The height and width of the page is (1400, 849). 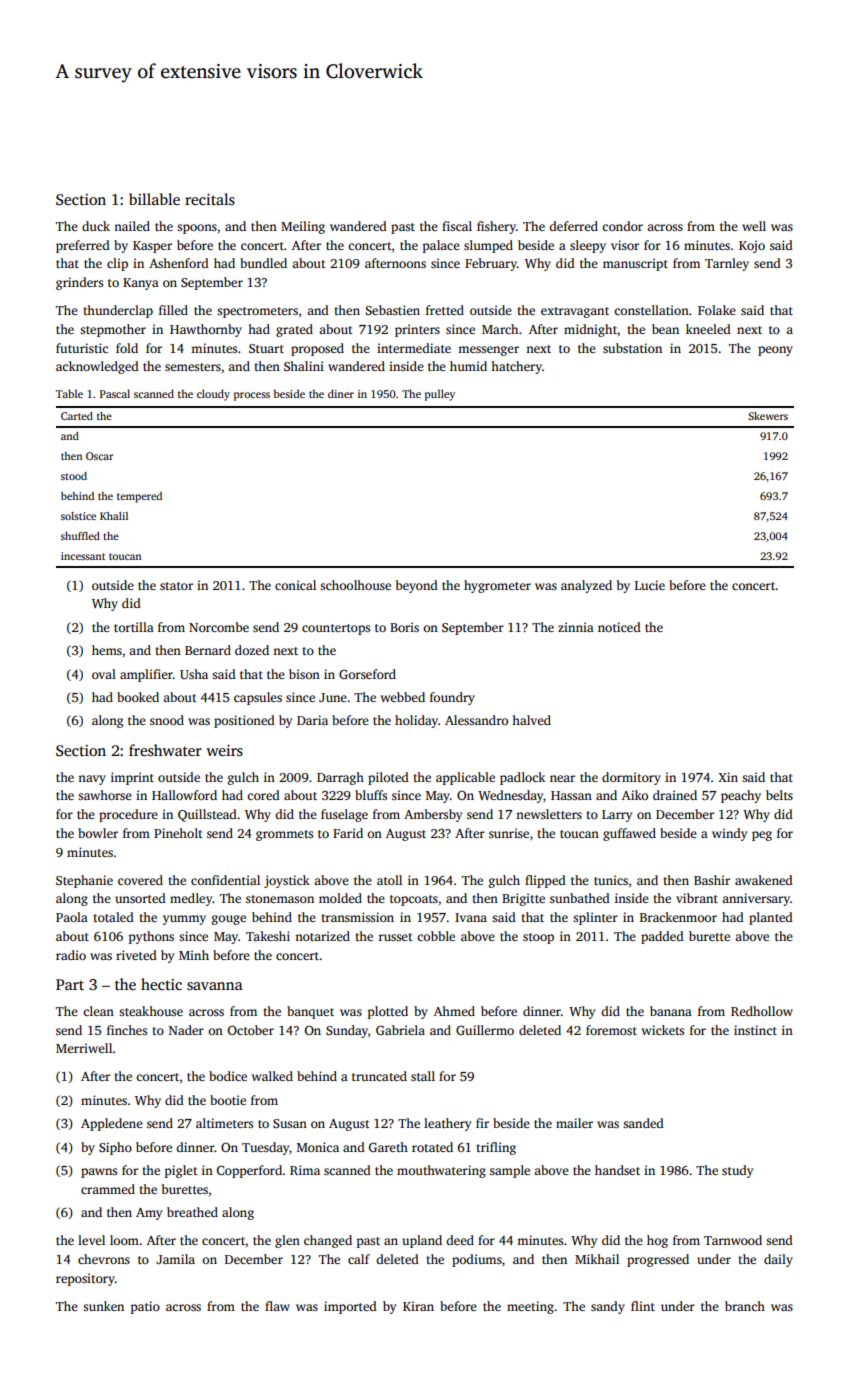 I want to click on breathed, so click(x=192, y=1212).
